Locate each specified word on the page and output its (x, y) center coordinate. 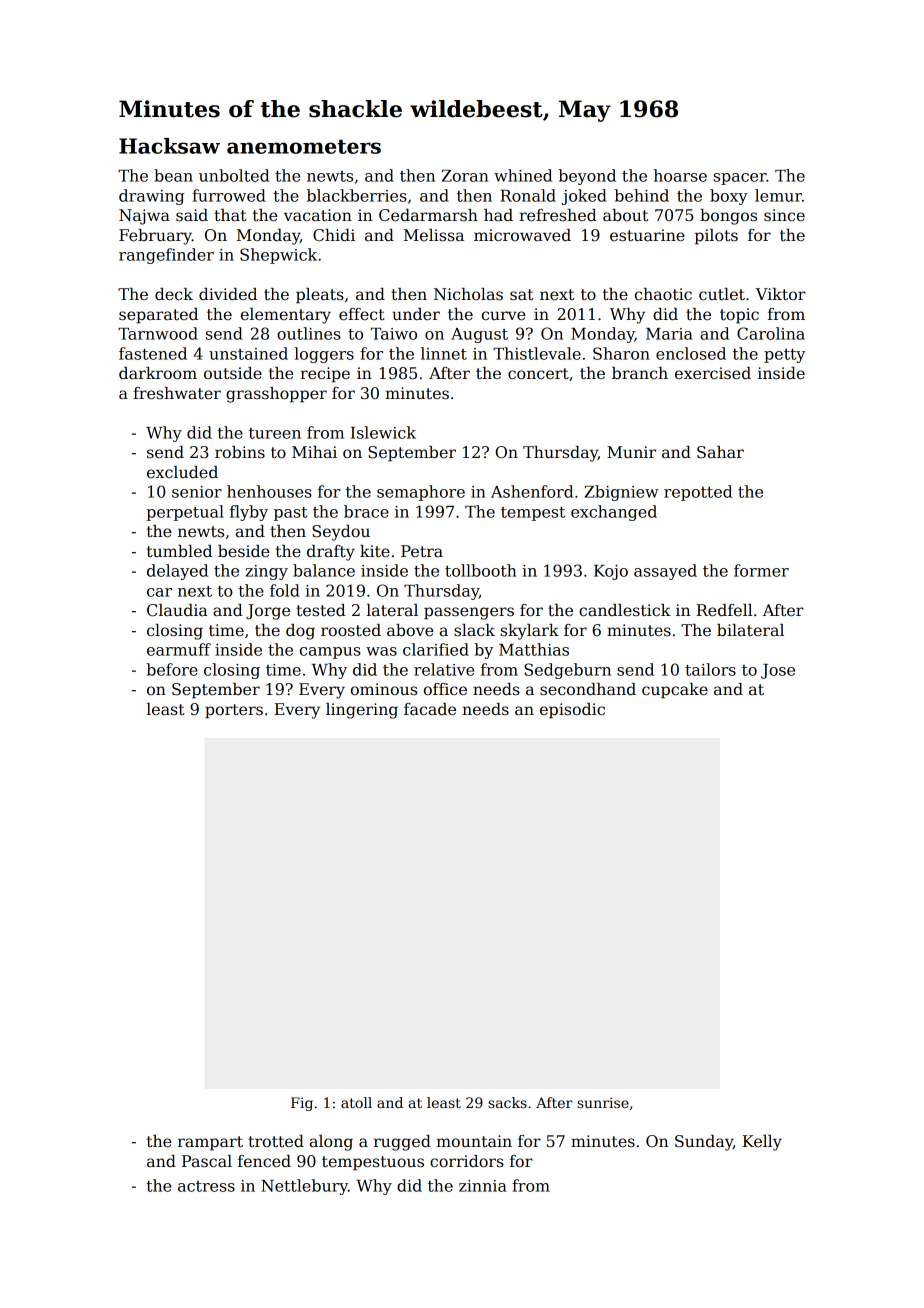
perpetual (185, 513)
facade (430, 709)
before (172, 669)
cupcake (675, 691)
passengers (469, 613)
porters (234, 711)
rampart (210, 1143)
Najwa (144, 217)
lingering (362, 711)
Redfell (724, 610)
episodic (572, 711)
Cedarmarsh (428, 215)
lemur (778, 195)
